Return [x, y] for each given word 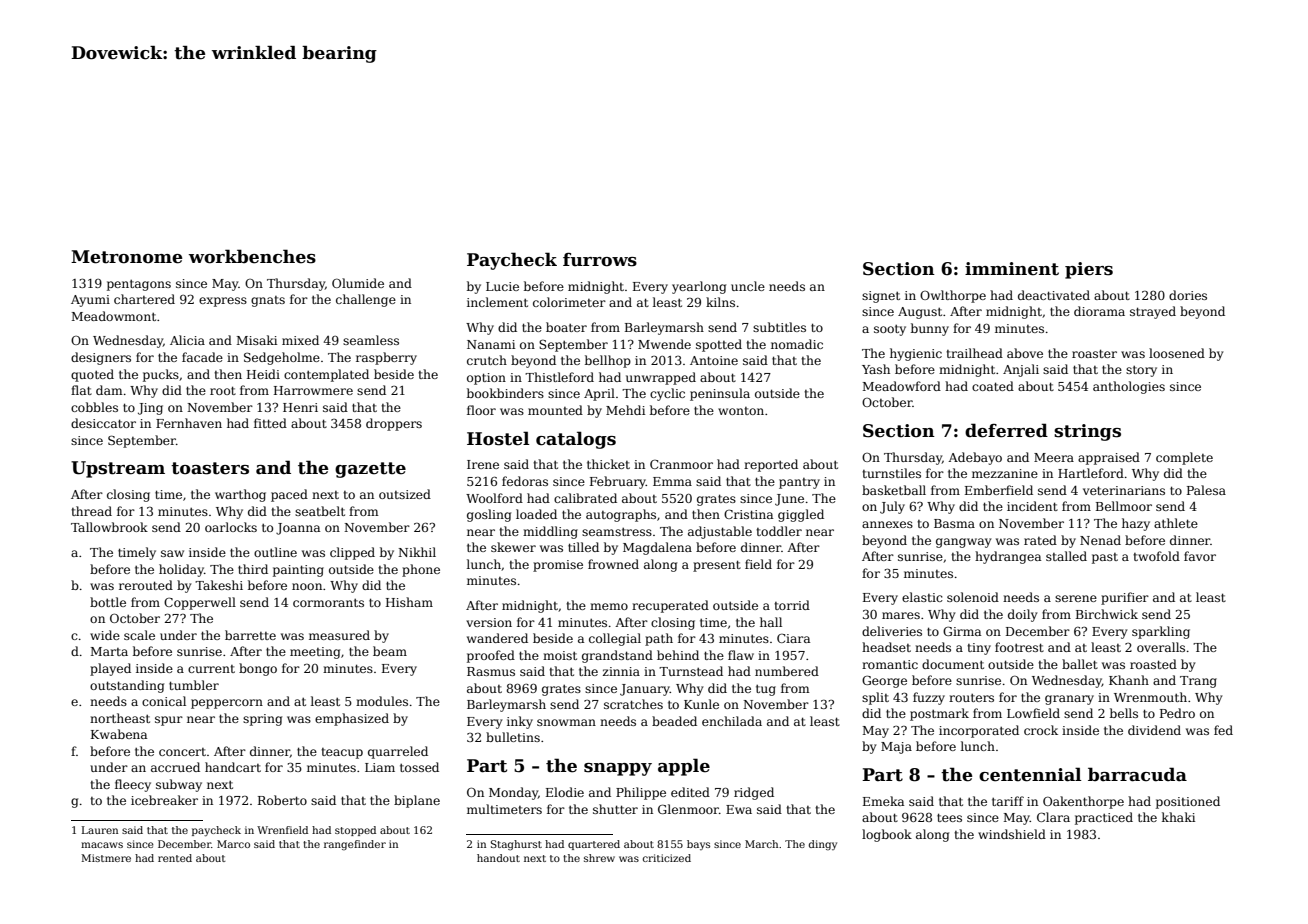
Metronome [127, 257]
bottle [108, 602]
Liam [380, 767]
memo [609, 606]
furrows [600, 260]
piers [1089, 270]
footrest [1019, 647]
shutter [615, 809]
